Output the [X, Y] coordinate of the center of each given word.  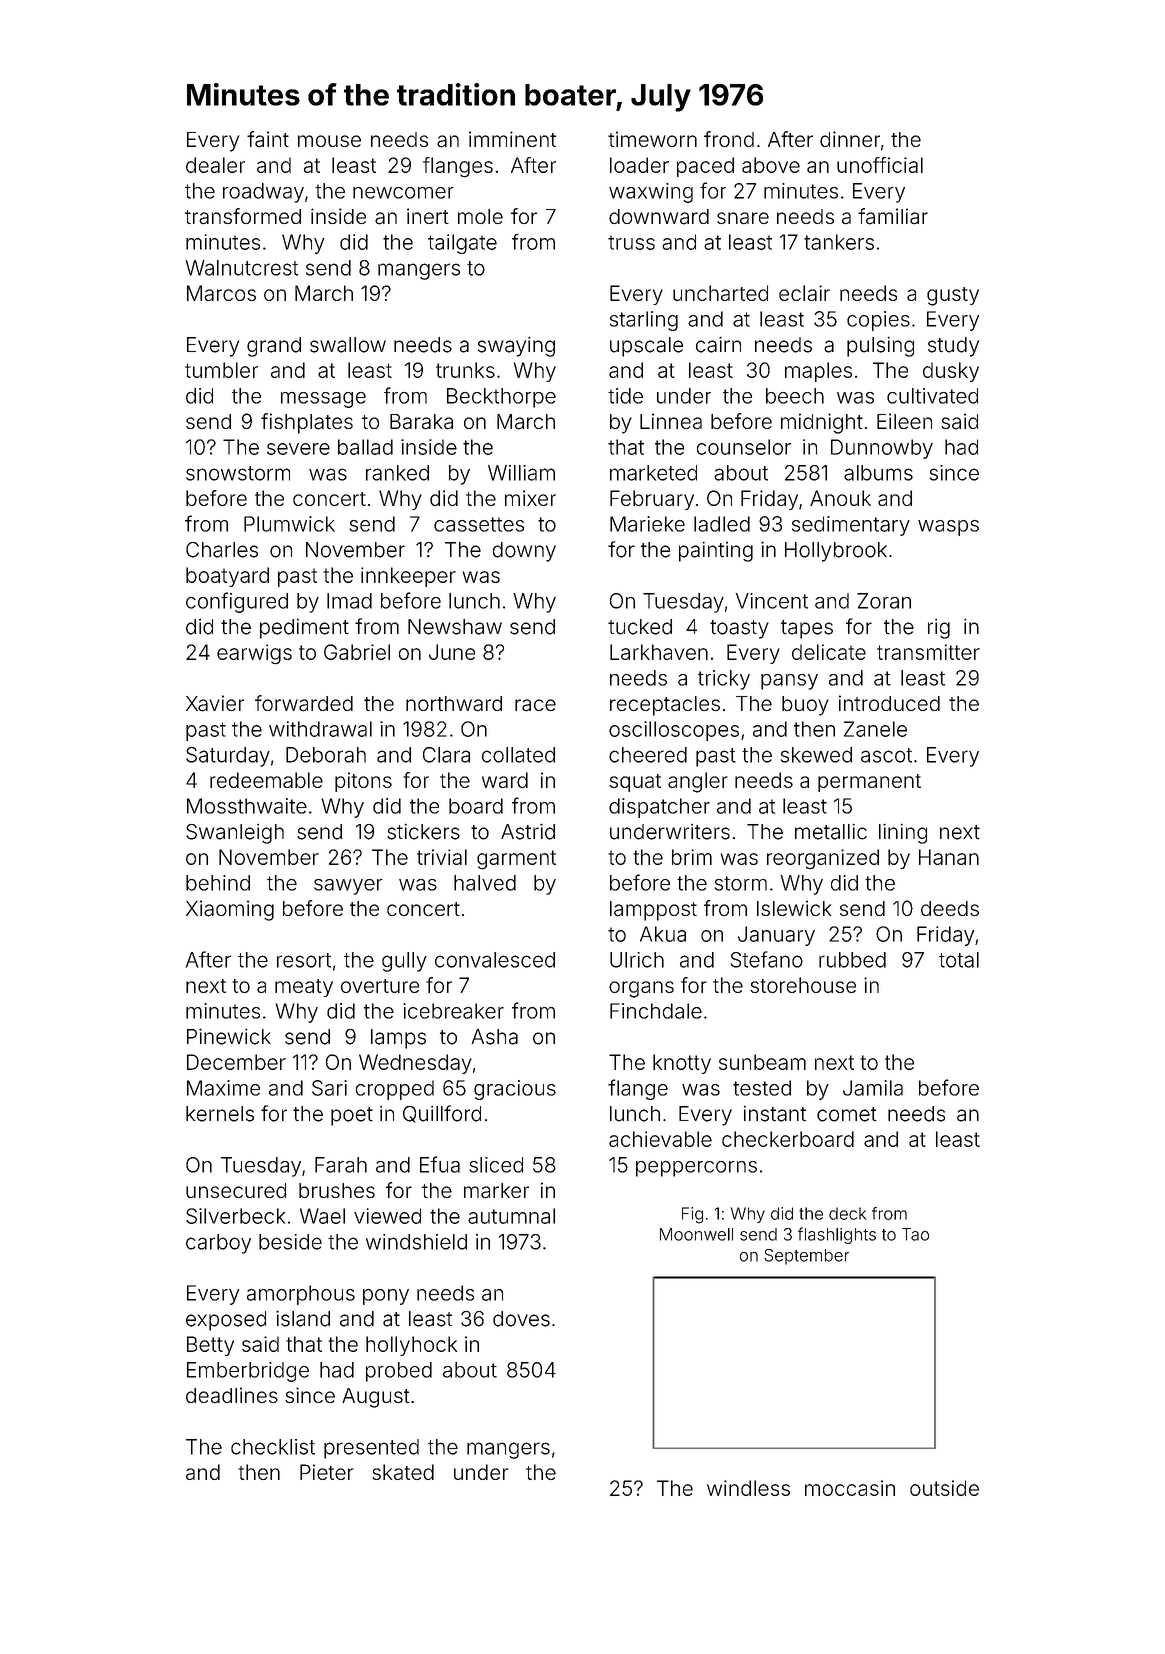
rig [939, 629]
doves [521, 1319]
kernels [220, 1114]
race [535, 705]
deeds [950, 908]
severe [298, 449]
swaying [516, 347]
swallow [348, 345]
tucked [640, 627]
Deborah [326, 755]
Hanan [949, 857]
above [771, 165]
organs [641, 989]
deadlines [232, 1395]
